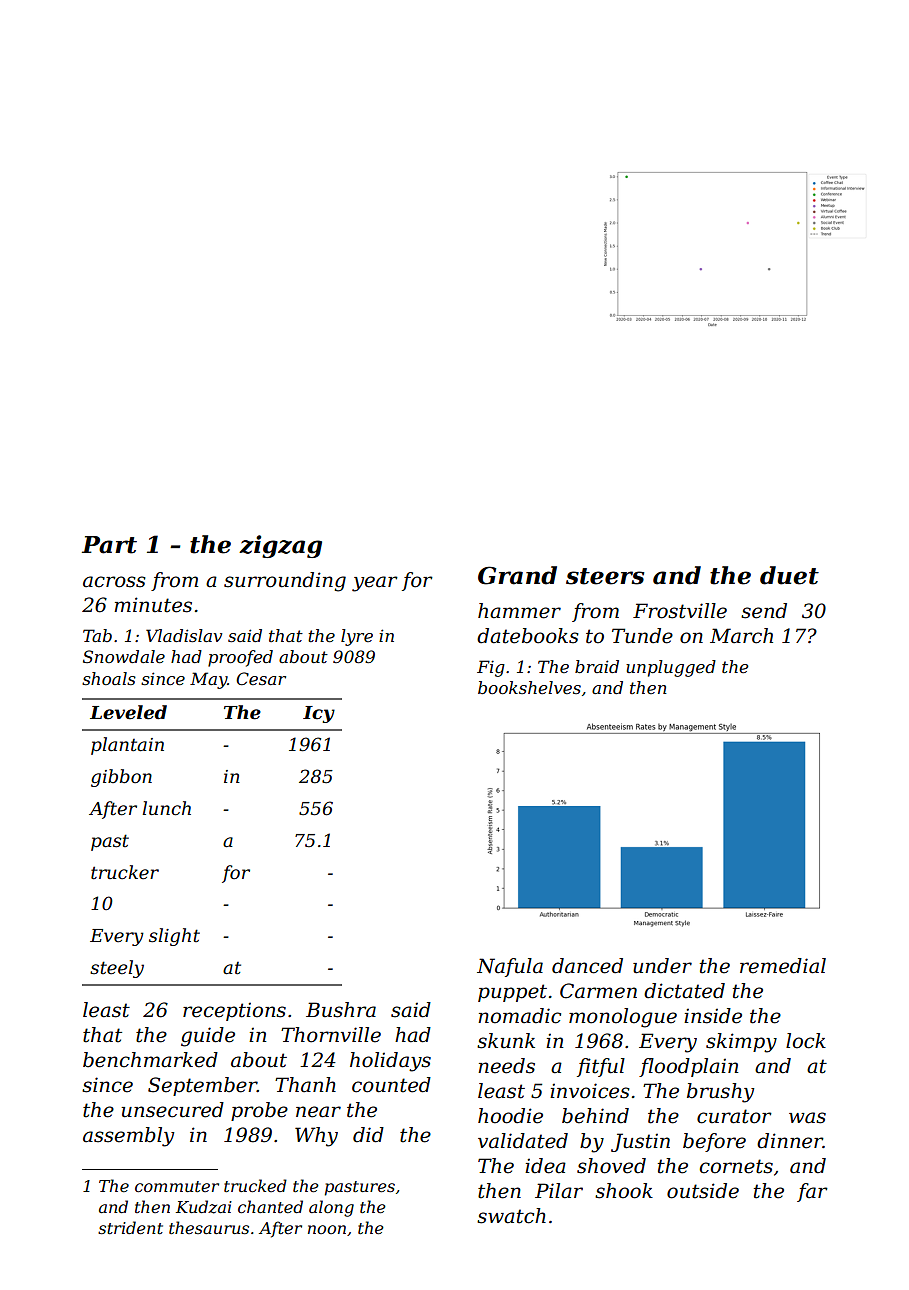  I want to click on steely, so click(117, 969).
